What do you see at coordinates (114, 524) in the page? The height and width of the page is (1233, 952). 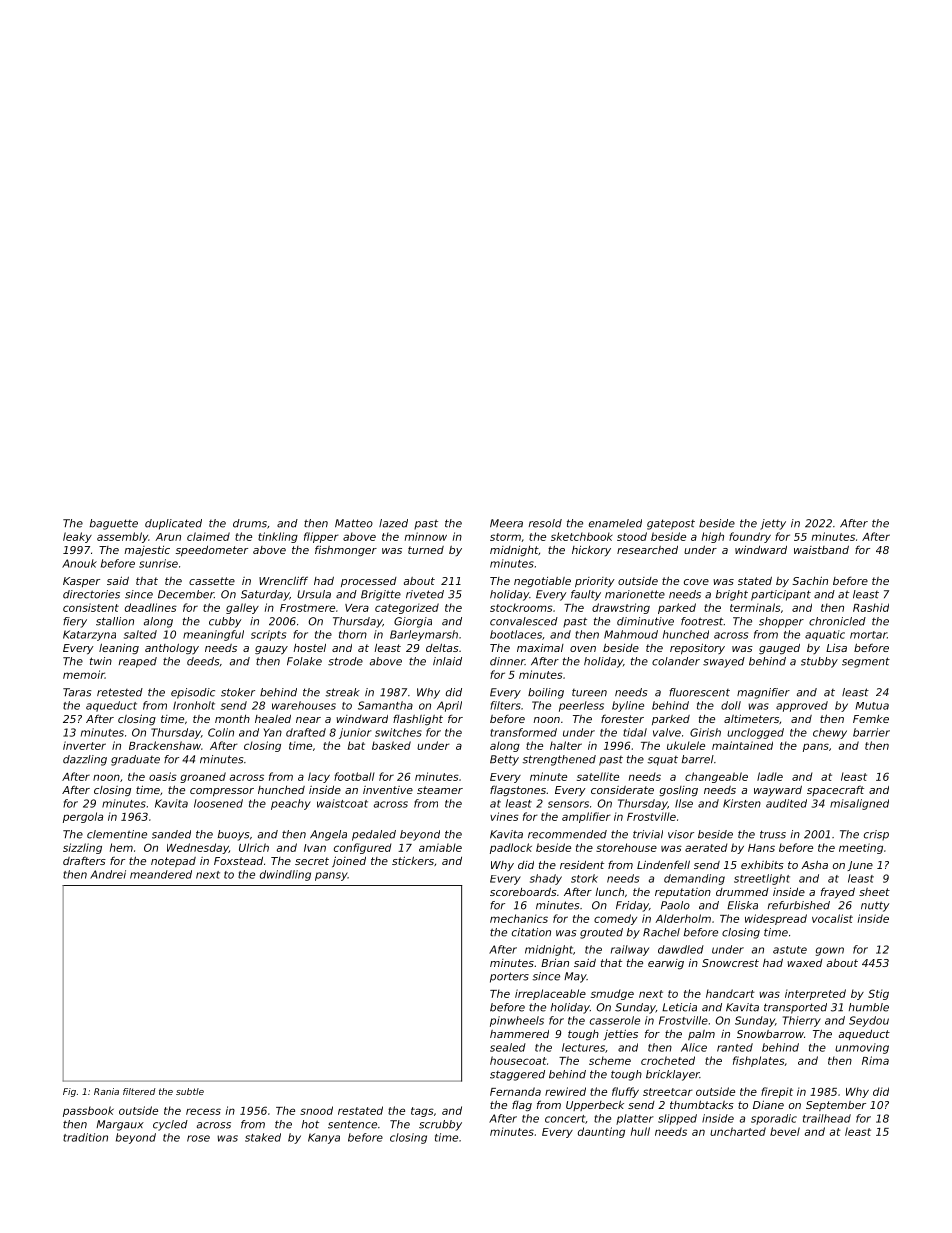 I see `baguette` at bounding box center [114, 524].
